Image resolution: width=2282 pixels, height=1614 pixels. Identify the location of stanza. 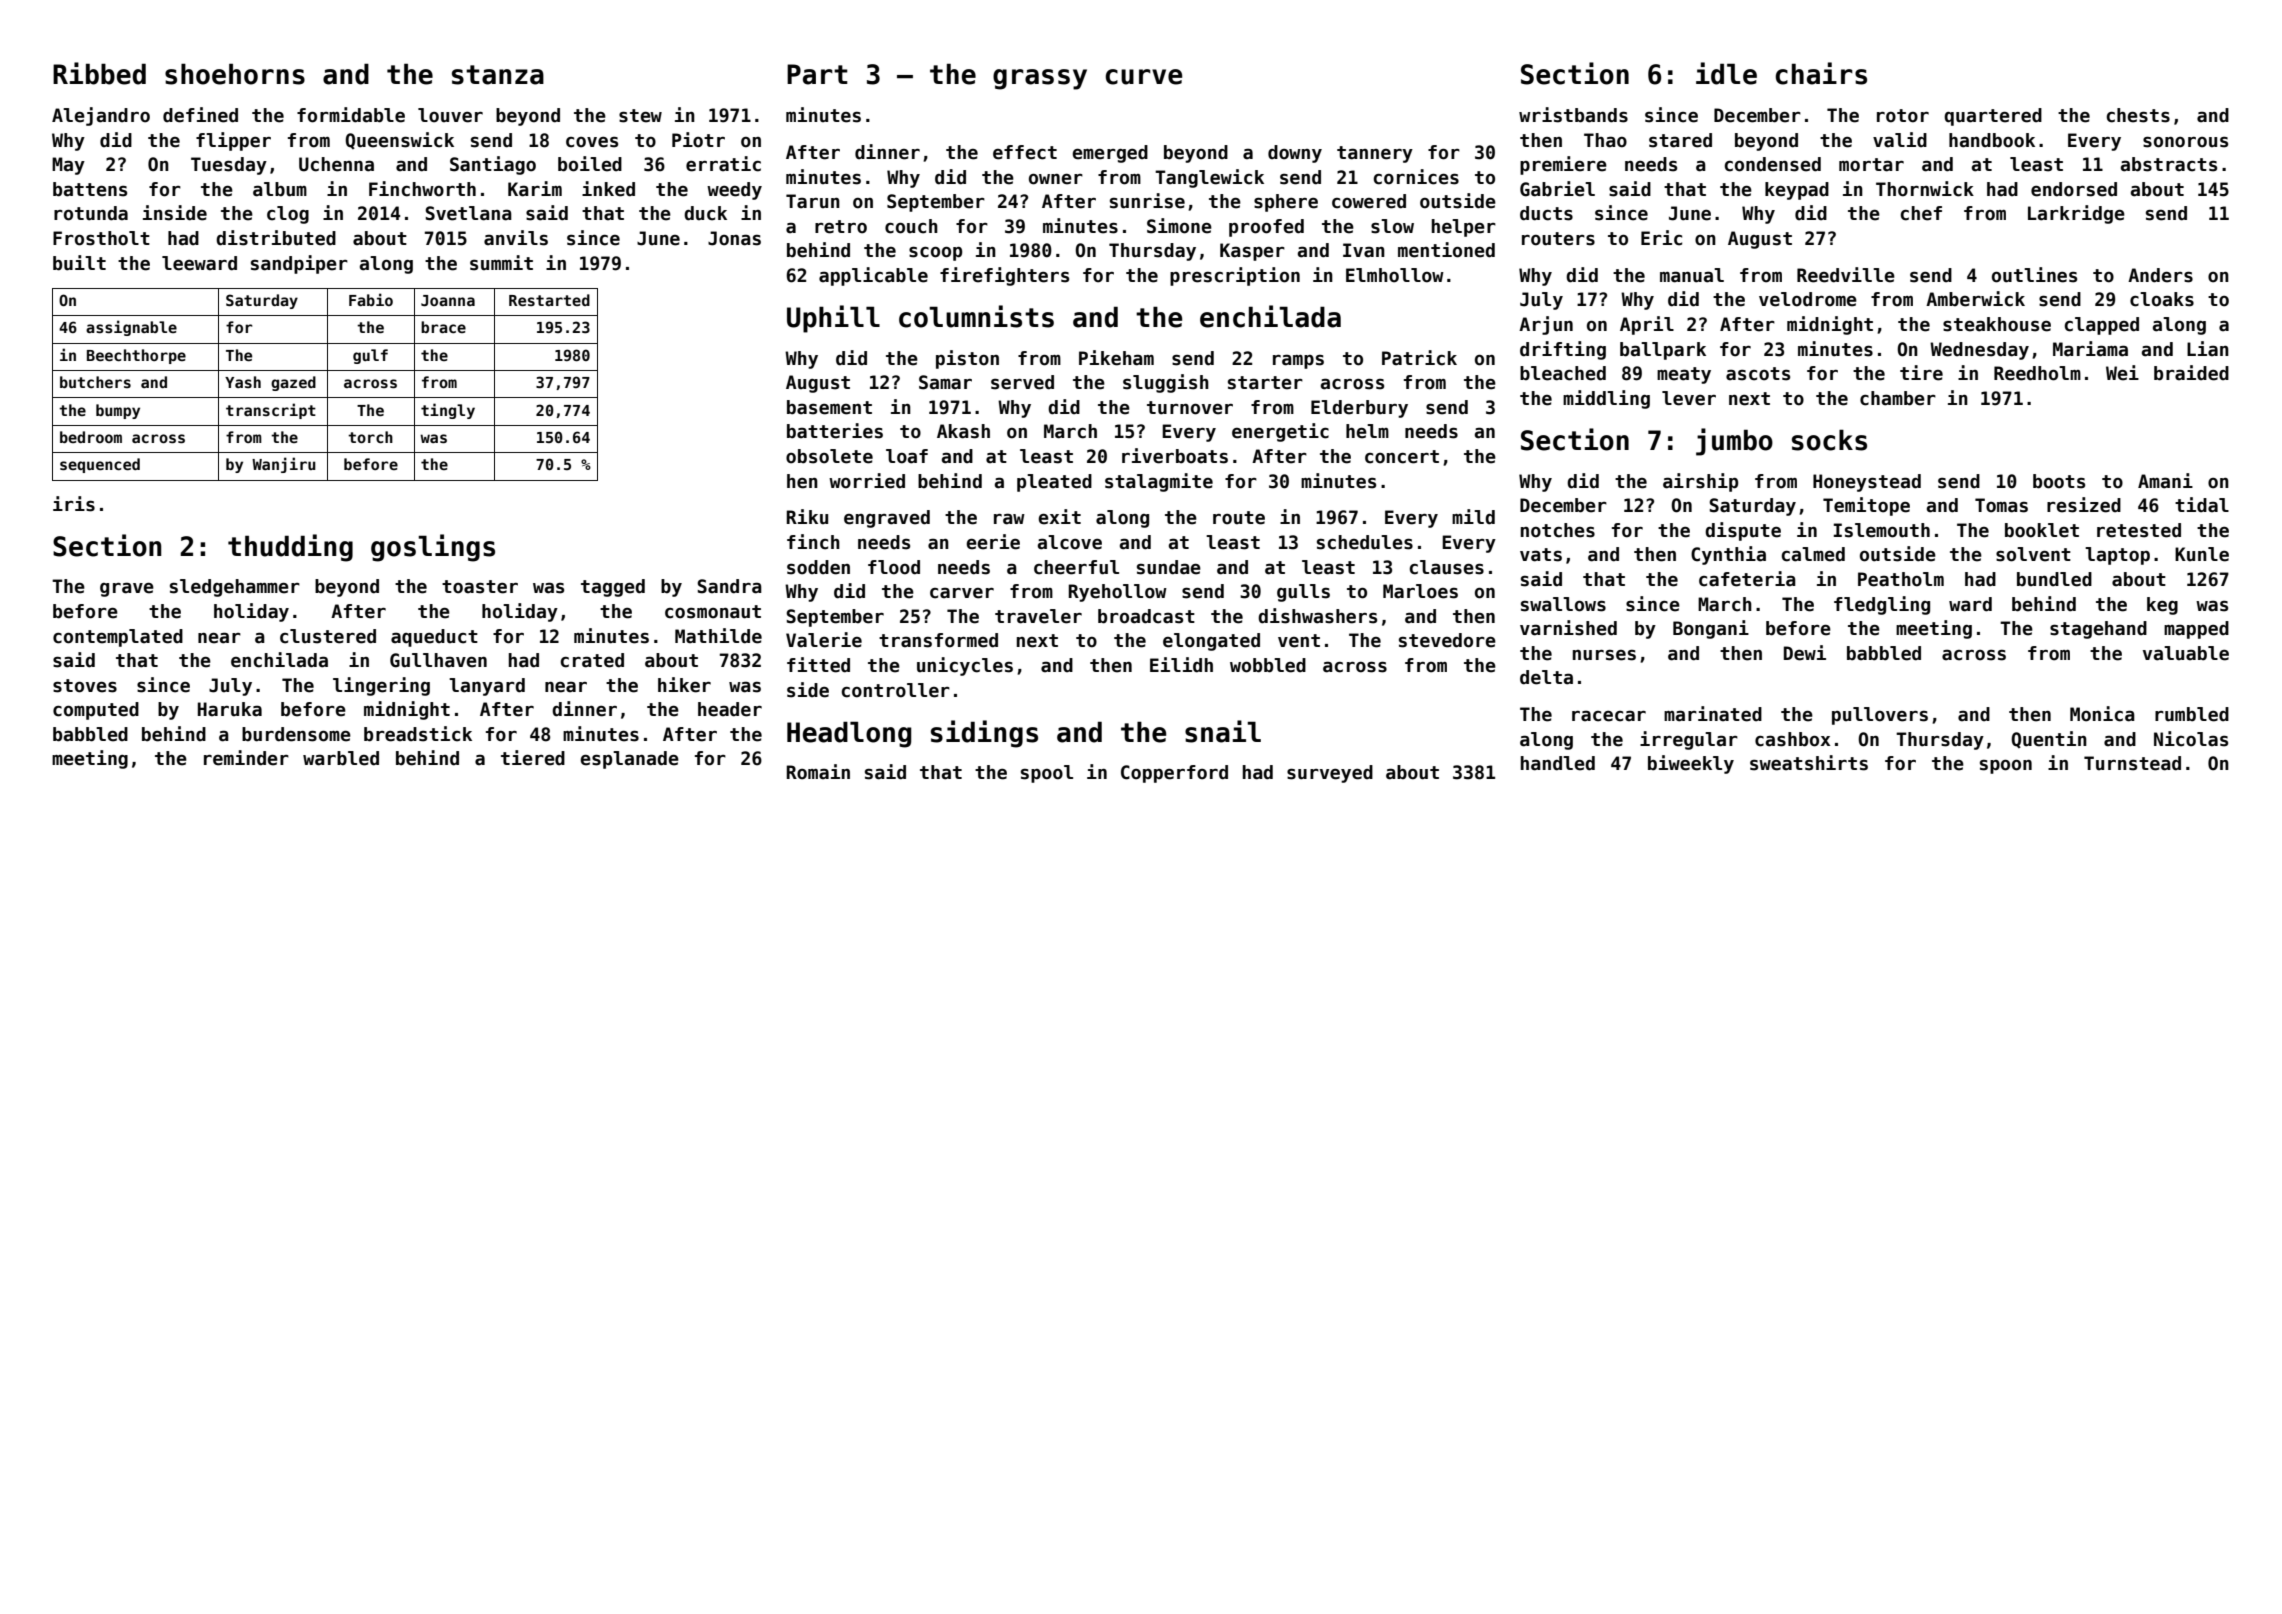
(498, 75).
